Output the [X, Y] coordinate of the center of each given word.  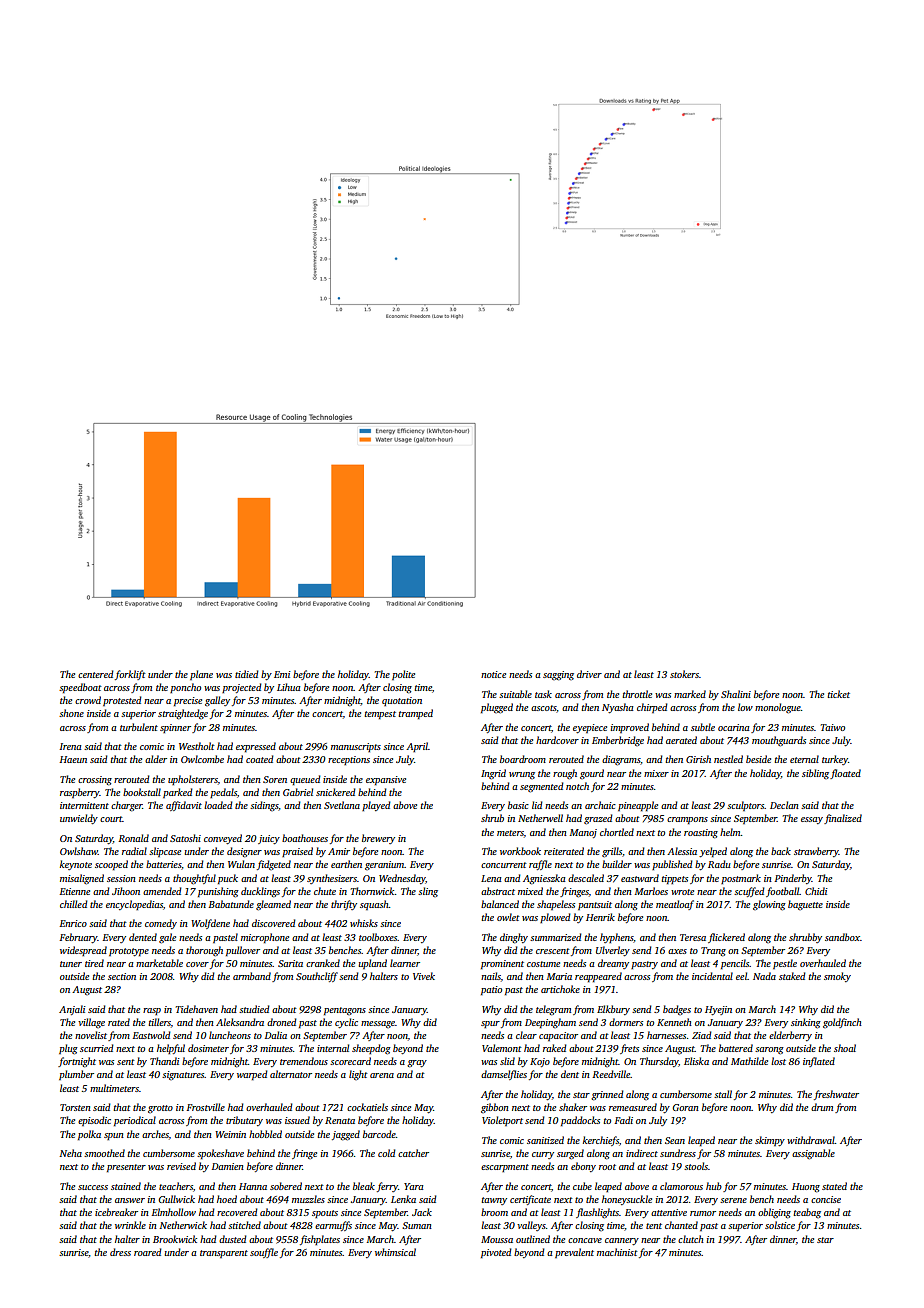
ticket [839, 694]
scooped [111, 865]
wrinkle [130, 1225]
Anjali [72, 1010]
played [376, 806]
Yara [413, 1186]
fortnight [77, 1062]
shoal [845, 1048]
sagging [558, 676]
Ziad [701, 1035]
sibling [815, 774]
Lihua [288, 687]
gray [417, 1064]
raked [554, 1048]
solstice [780, 1225]
